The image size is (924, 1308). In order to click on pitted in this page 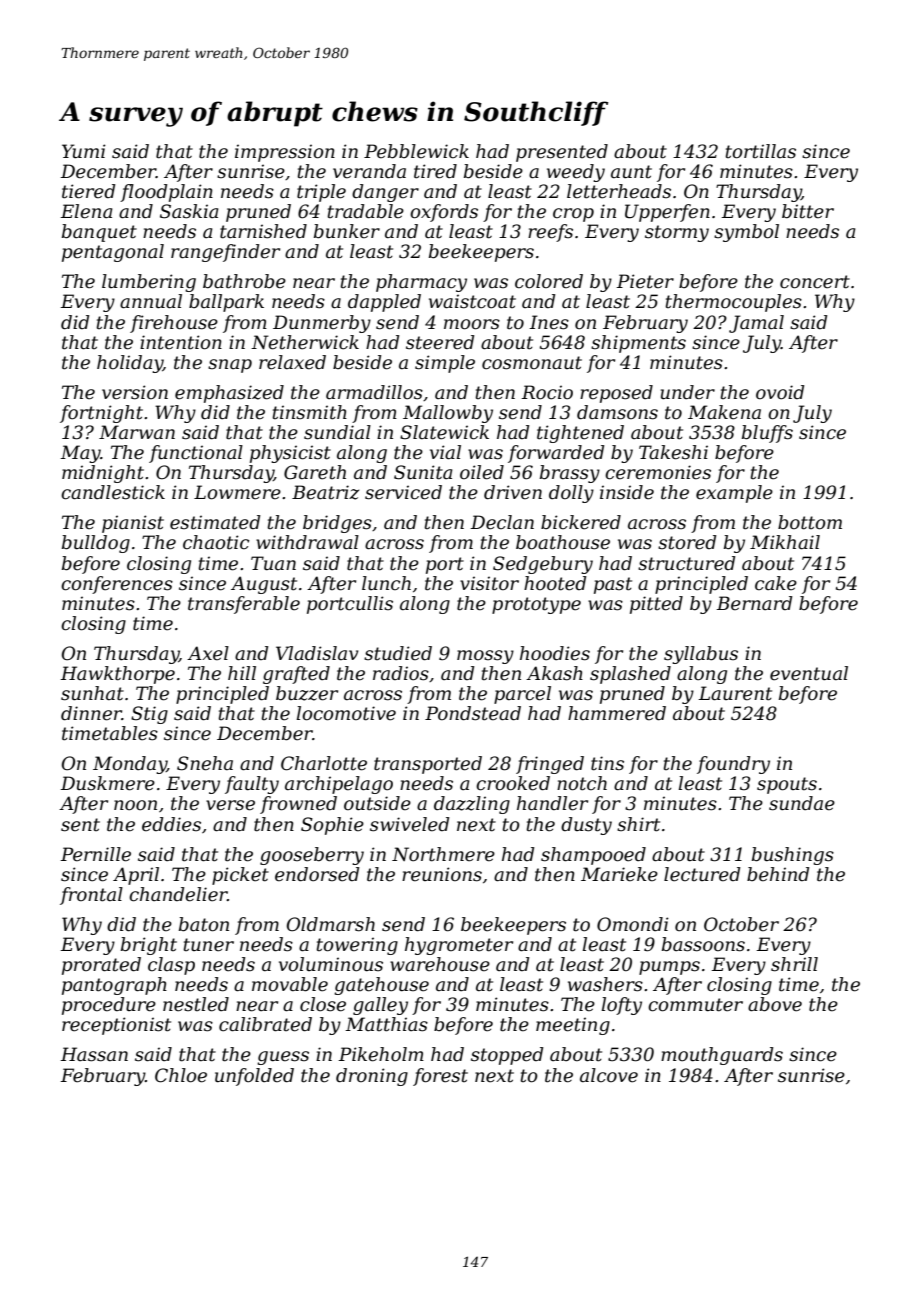, I will do `click(656, 605)`.
